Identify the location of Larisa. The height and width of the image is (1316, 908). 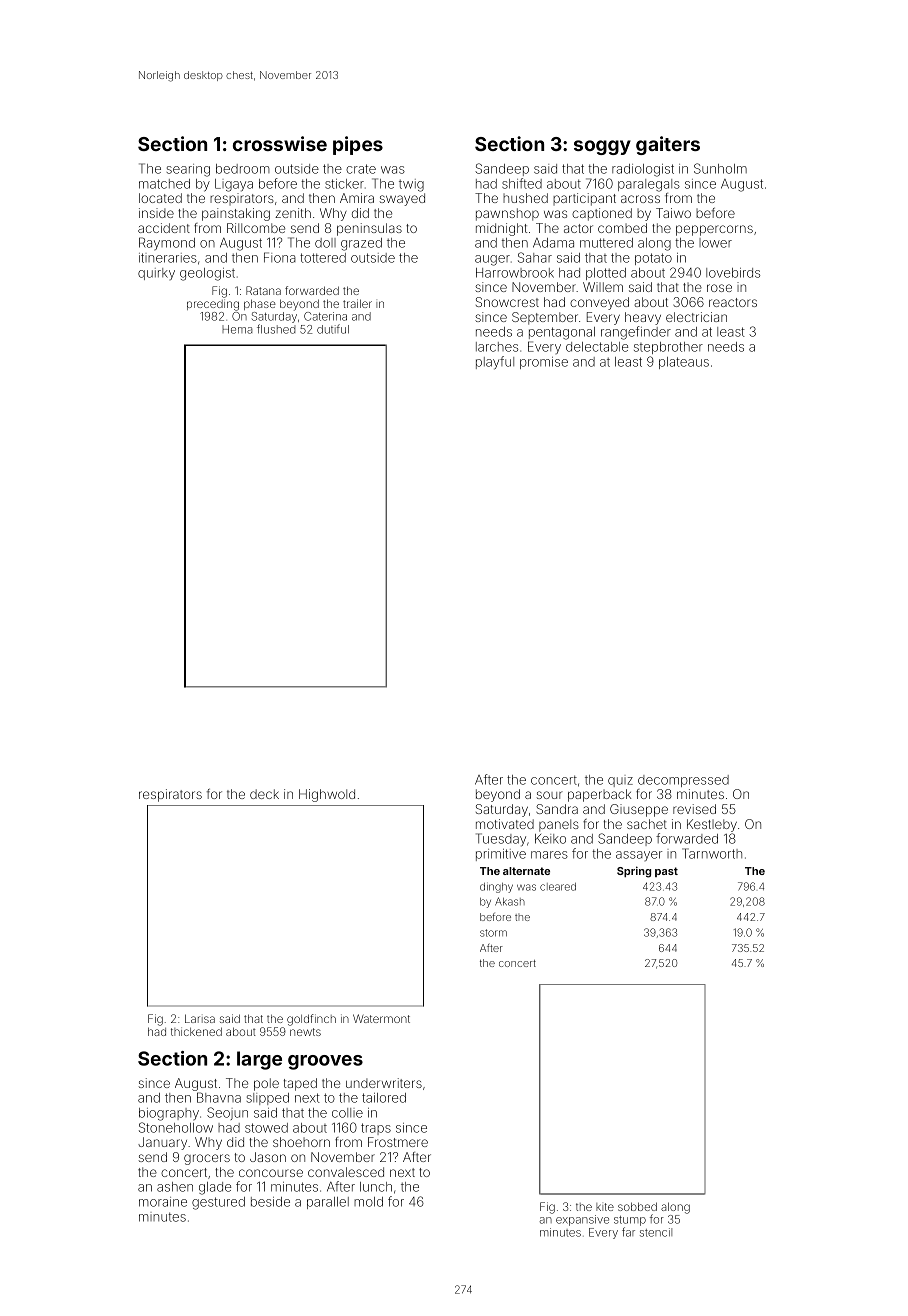
(200, 1018).
